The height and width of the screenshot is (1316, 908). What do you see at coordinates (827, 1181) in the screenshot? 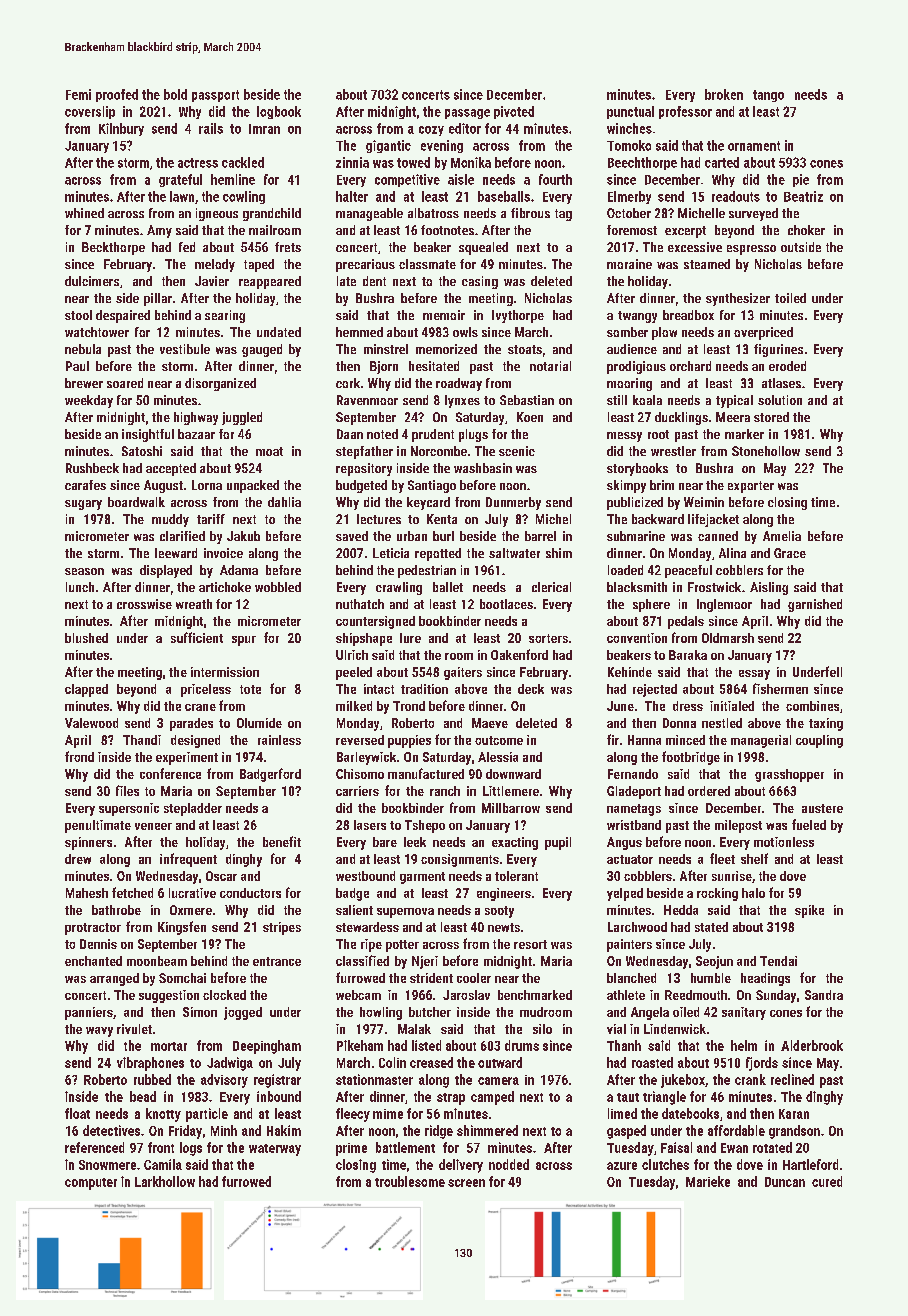
I see `cured` at bounding box center [827, 1181].
